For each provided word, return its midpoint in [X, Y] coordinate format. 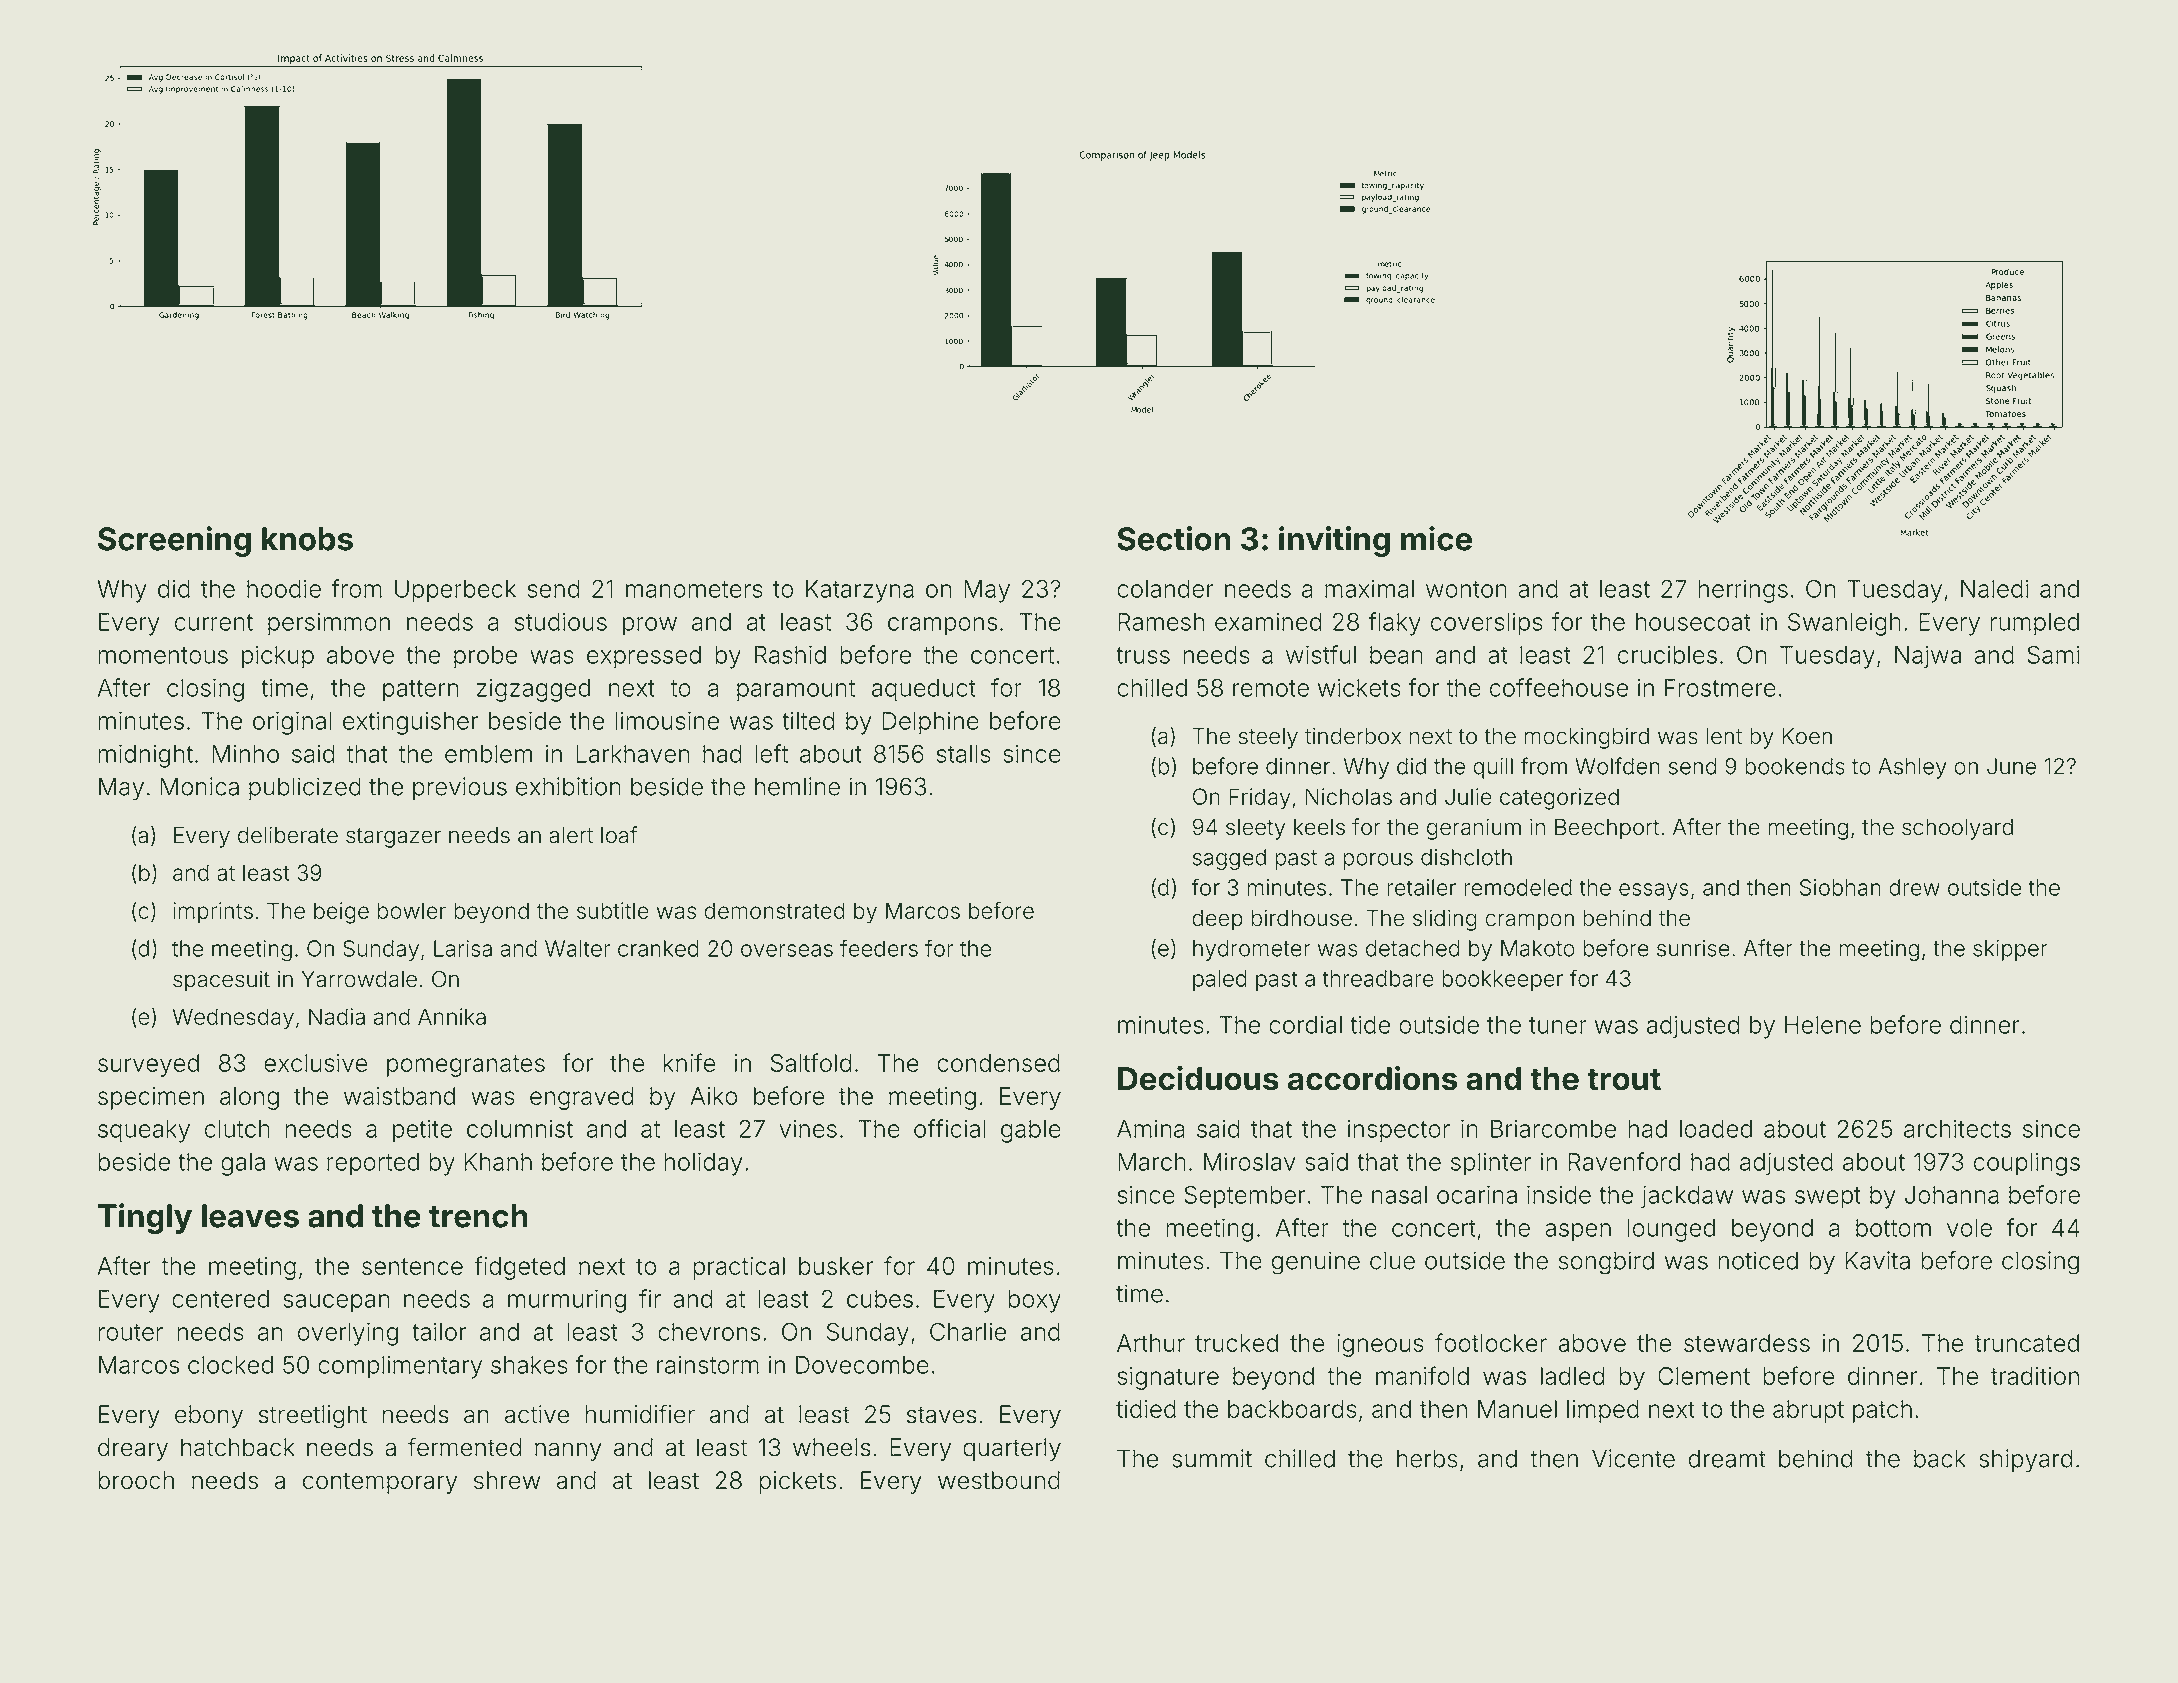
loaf [619, 835]
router [130, 1332]
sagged [1229, 859]
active [537, 1414]
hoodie [284, 588]
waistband [399, 1096]
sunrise [1693, 948]
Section [1174, 538]
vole [1969, 1228]
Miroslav [1250, 1162]
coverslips [1487, 624]
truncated [2027, 1343]
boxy [1034, 1301]
